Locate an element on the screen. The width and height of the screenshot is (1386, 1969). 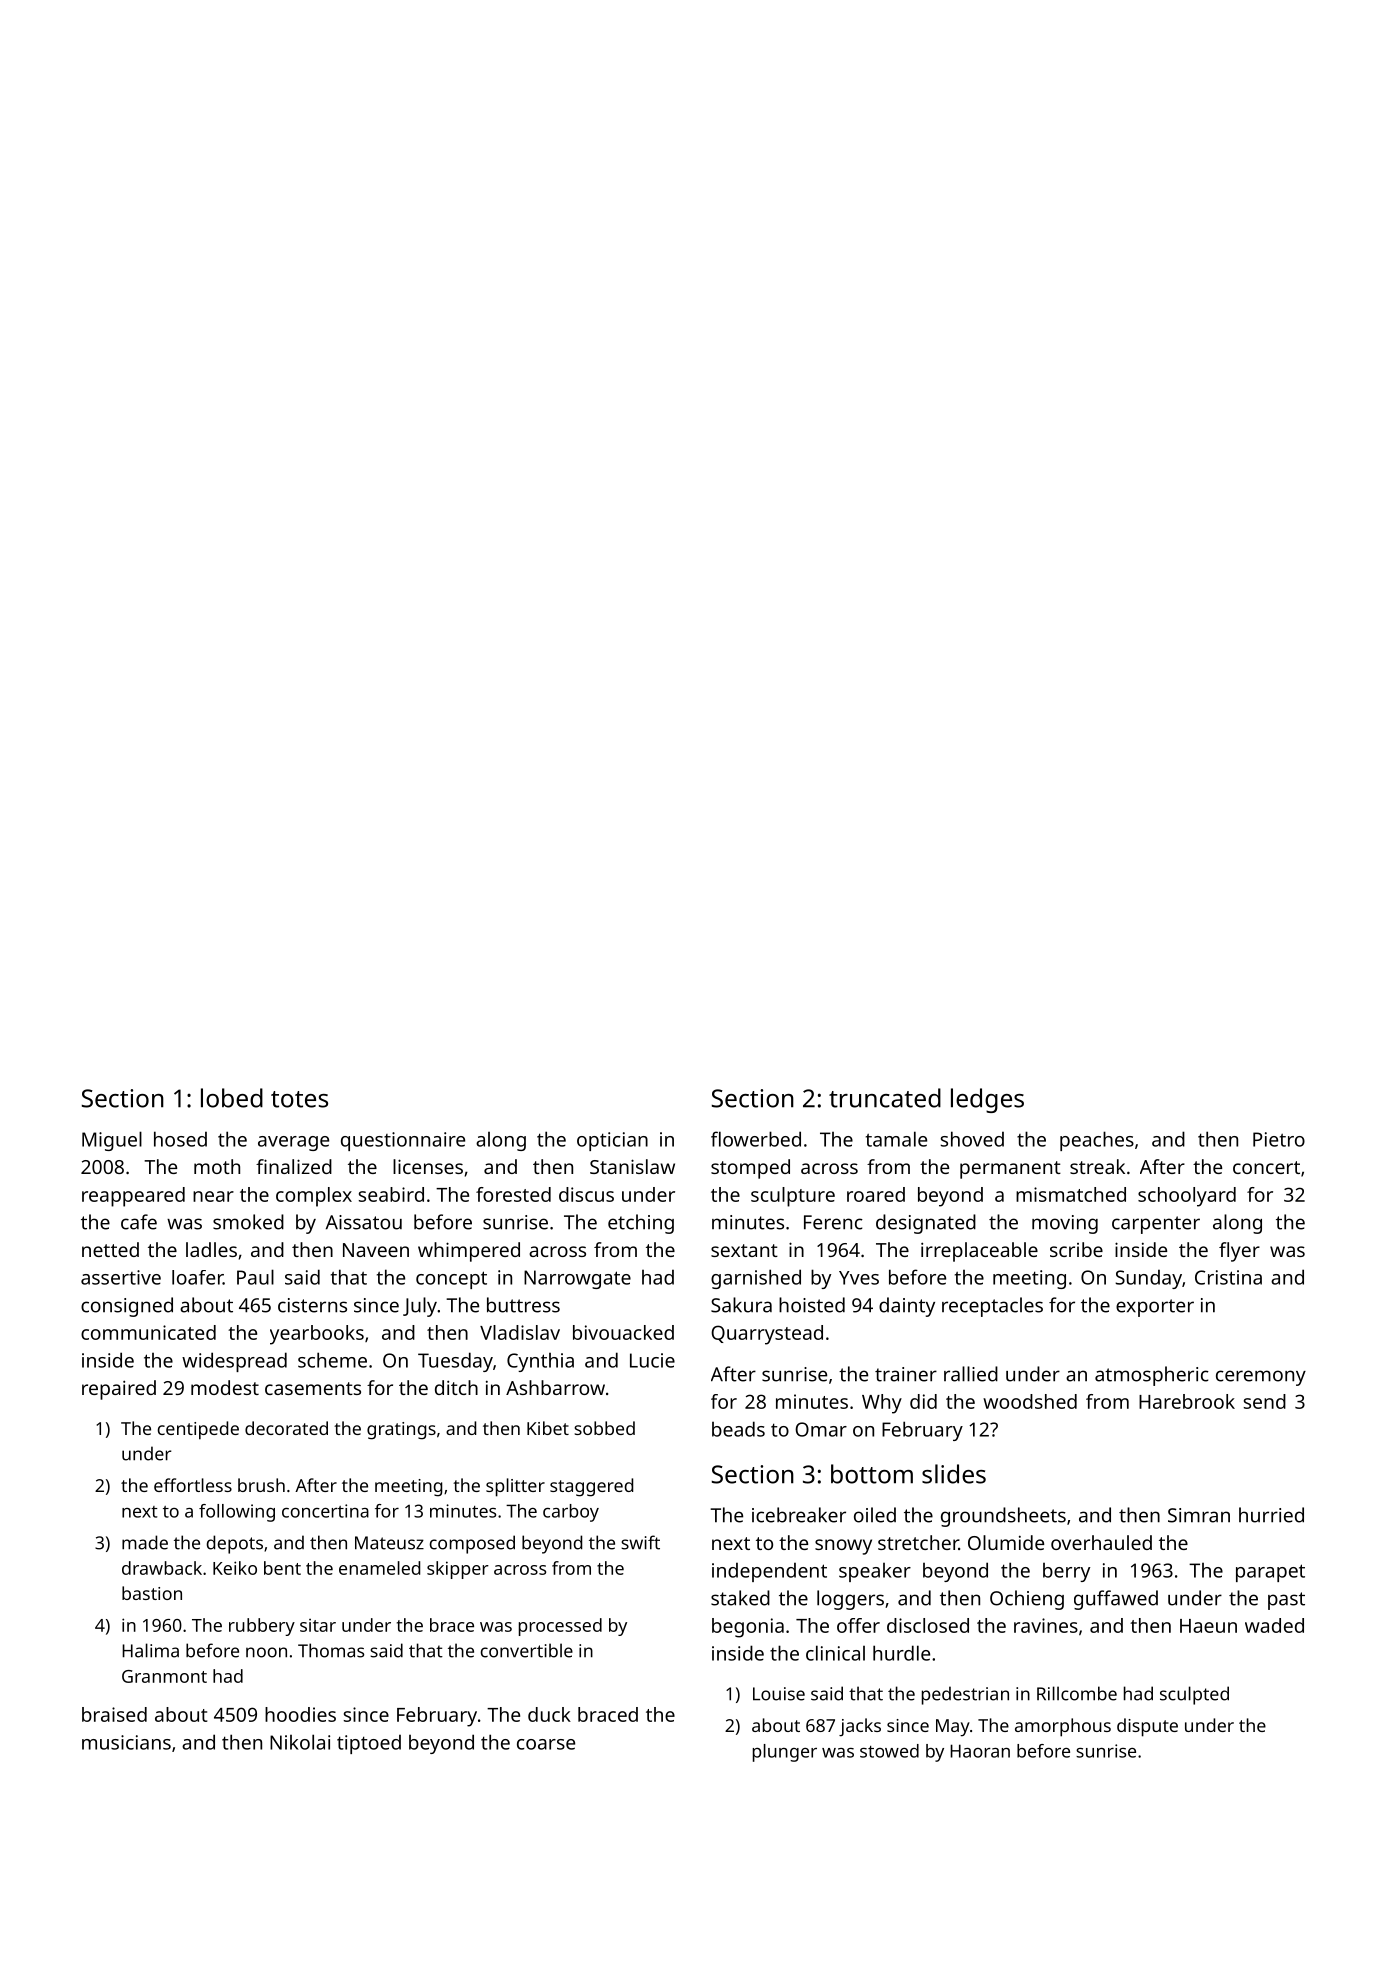
ledges is located at coordinates (987, 1100).
